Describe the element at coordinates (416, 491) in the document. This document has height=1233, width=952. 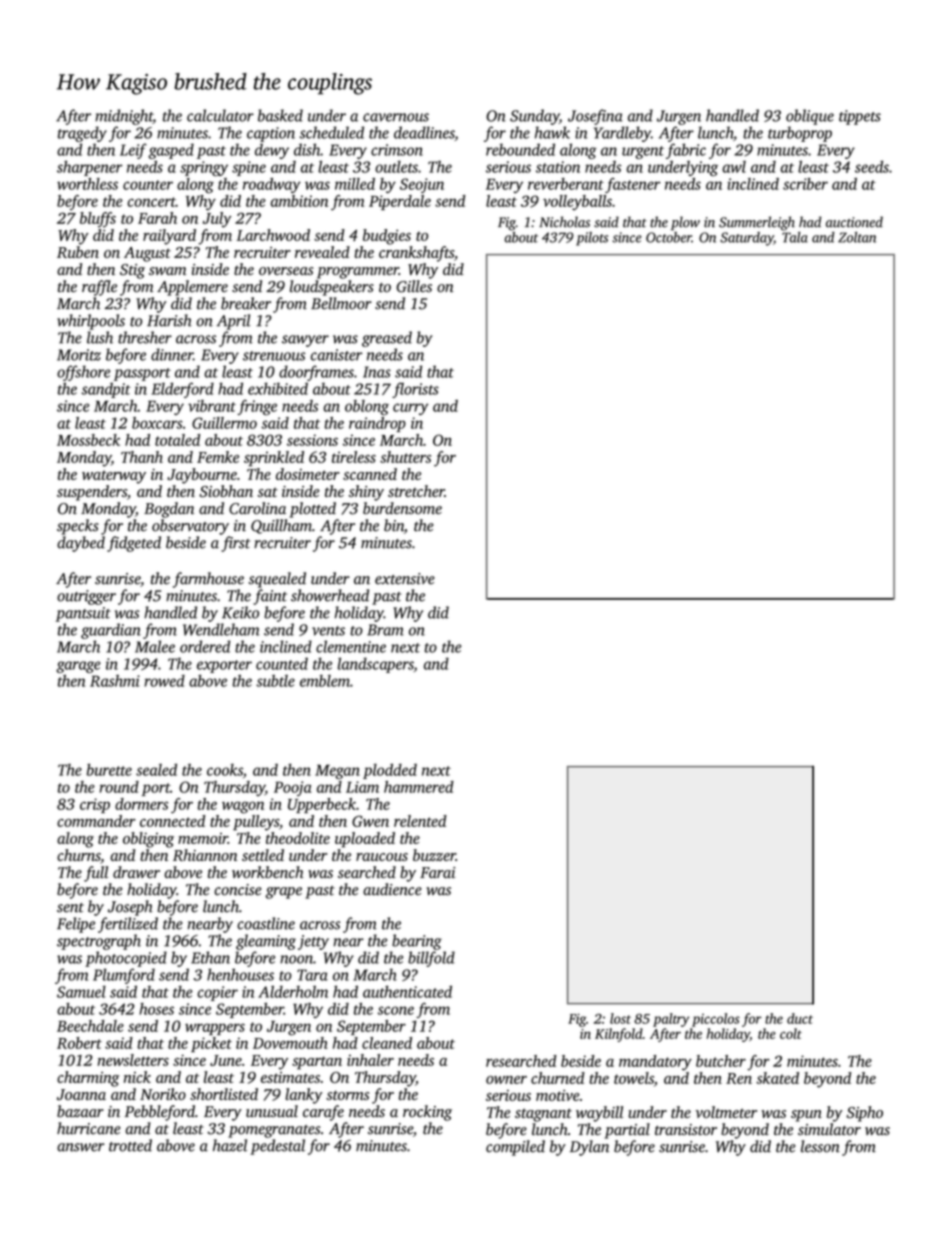
I see `stretcher` at that location.
